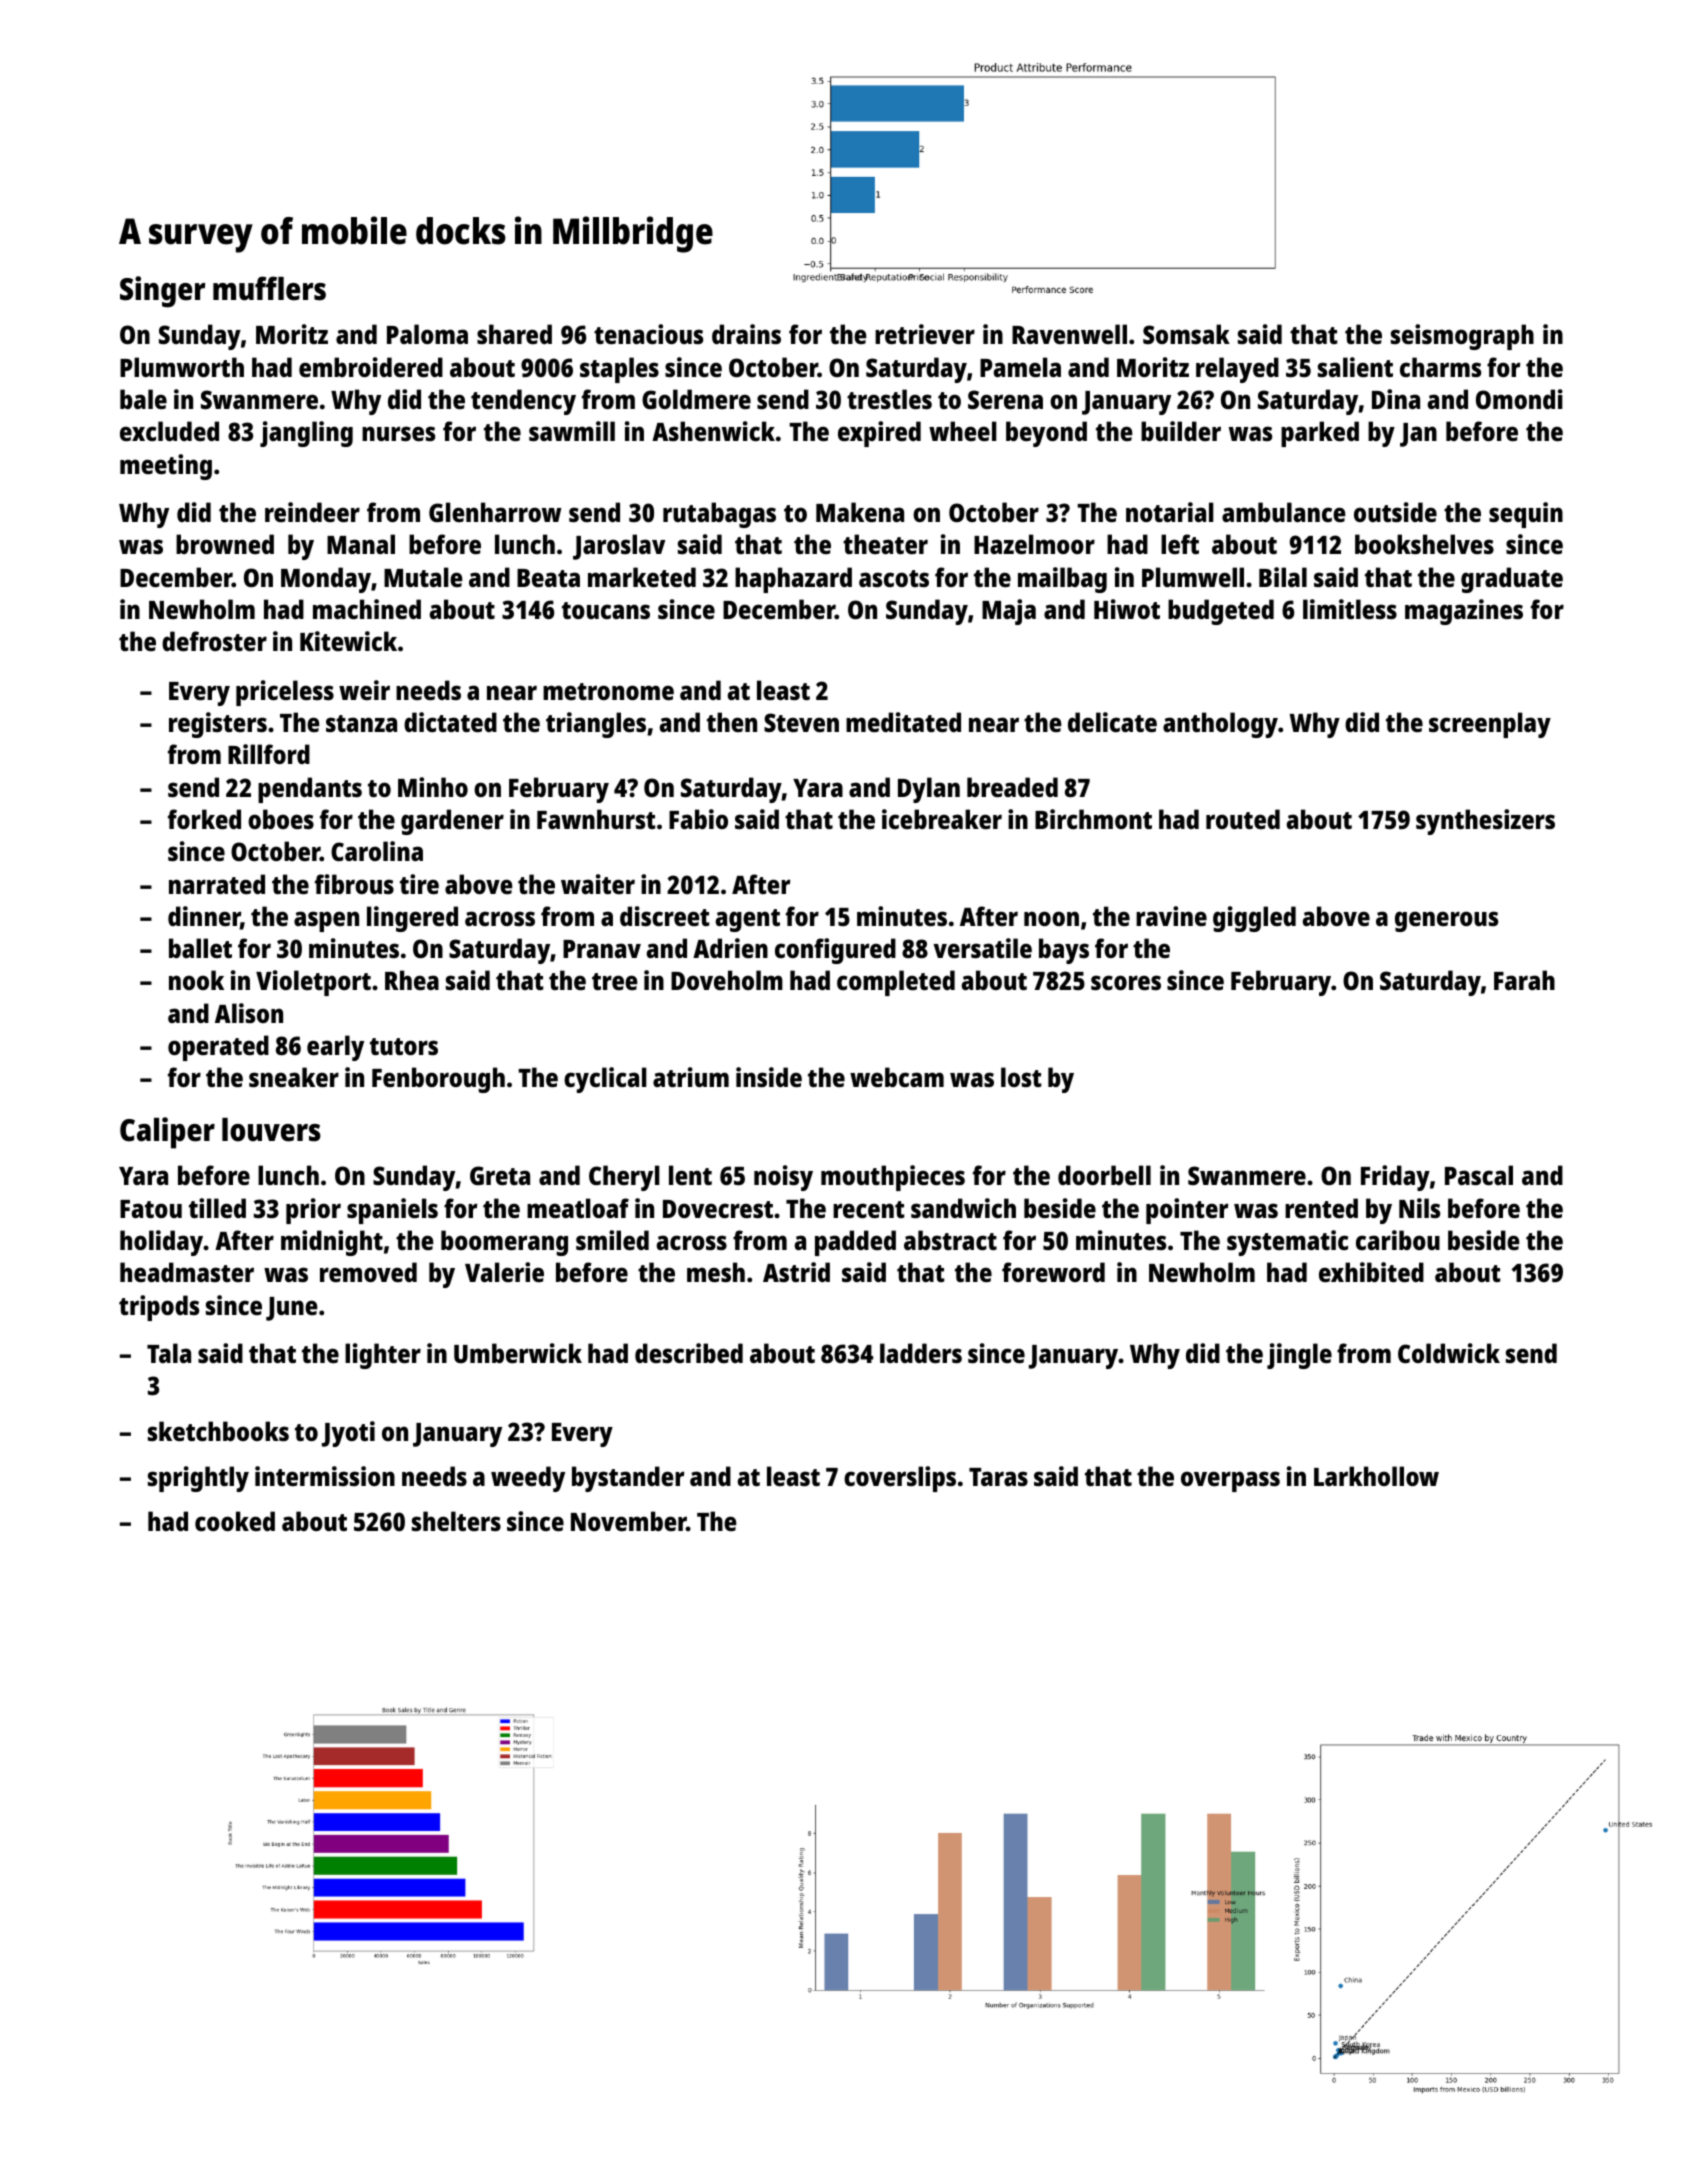  I want to click on Tala, so click(169, 1353).
